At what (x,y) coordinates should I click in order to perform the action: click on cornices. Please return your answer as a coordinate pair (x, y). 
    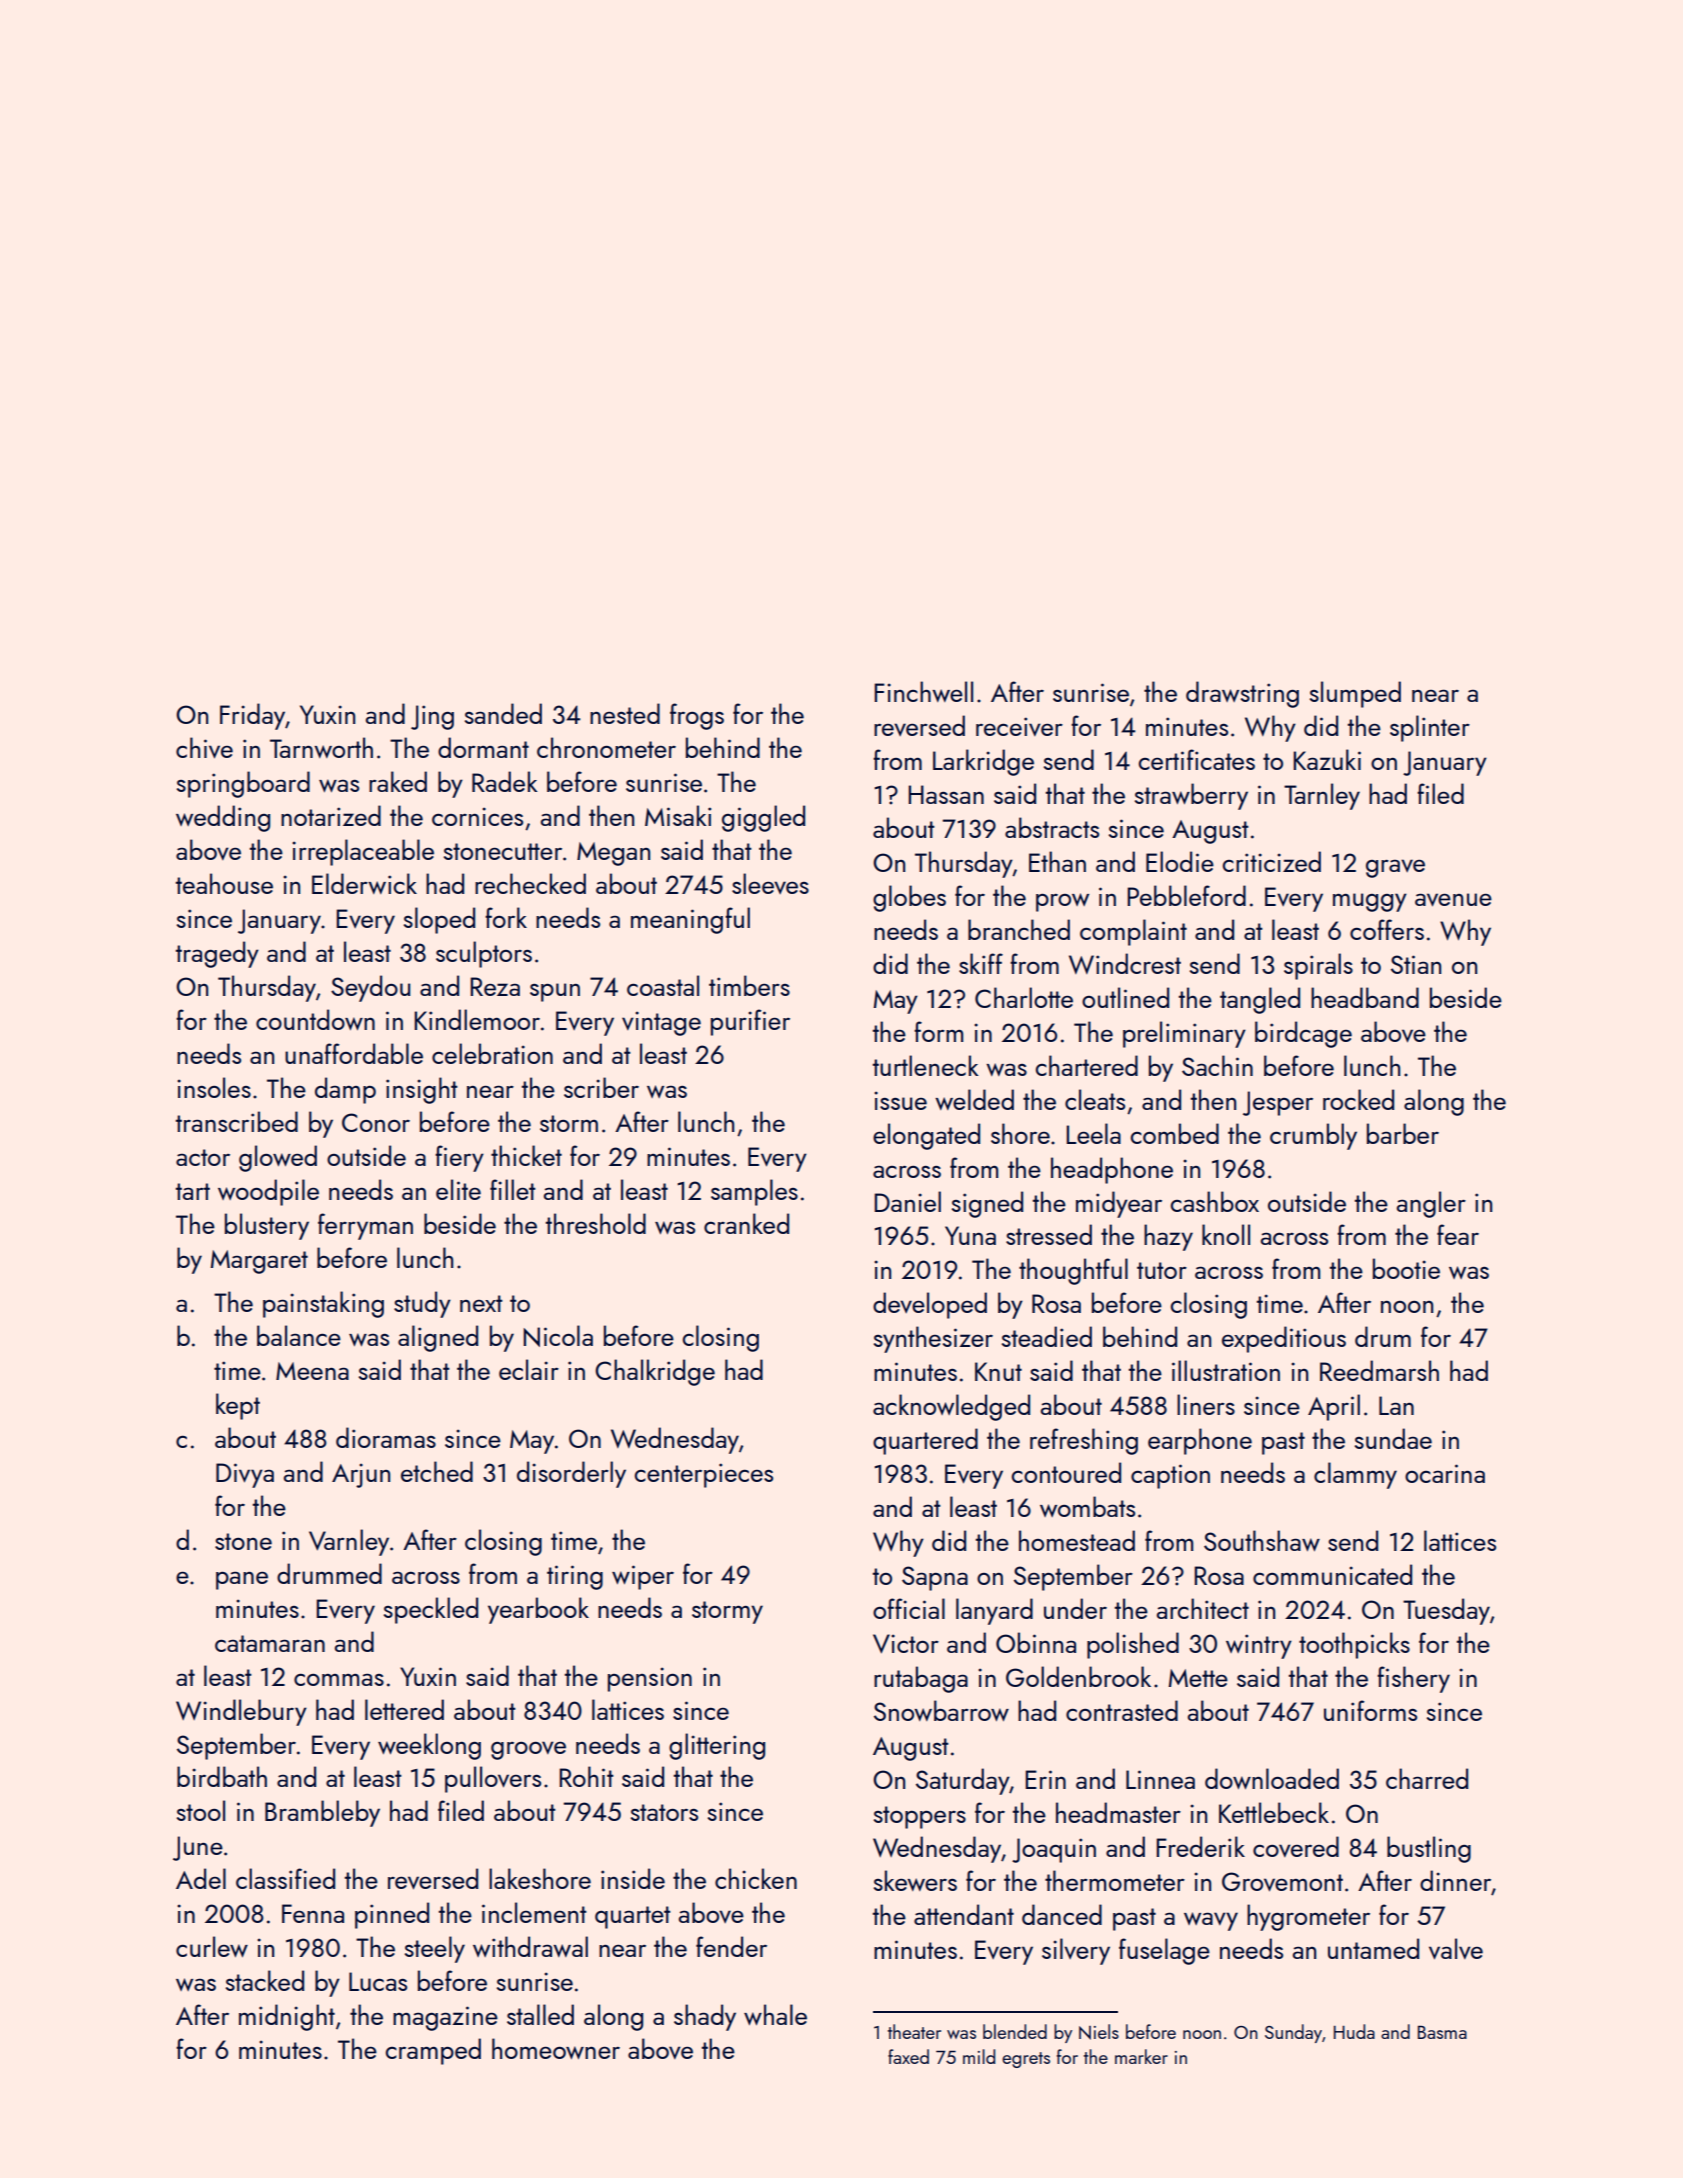
    Looking at the image, I should click on (477, 816).
